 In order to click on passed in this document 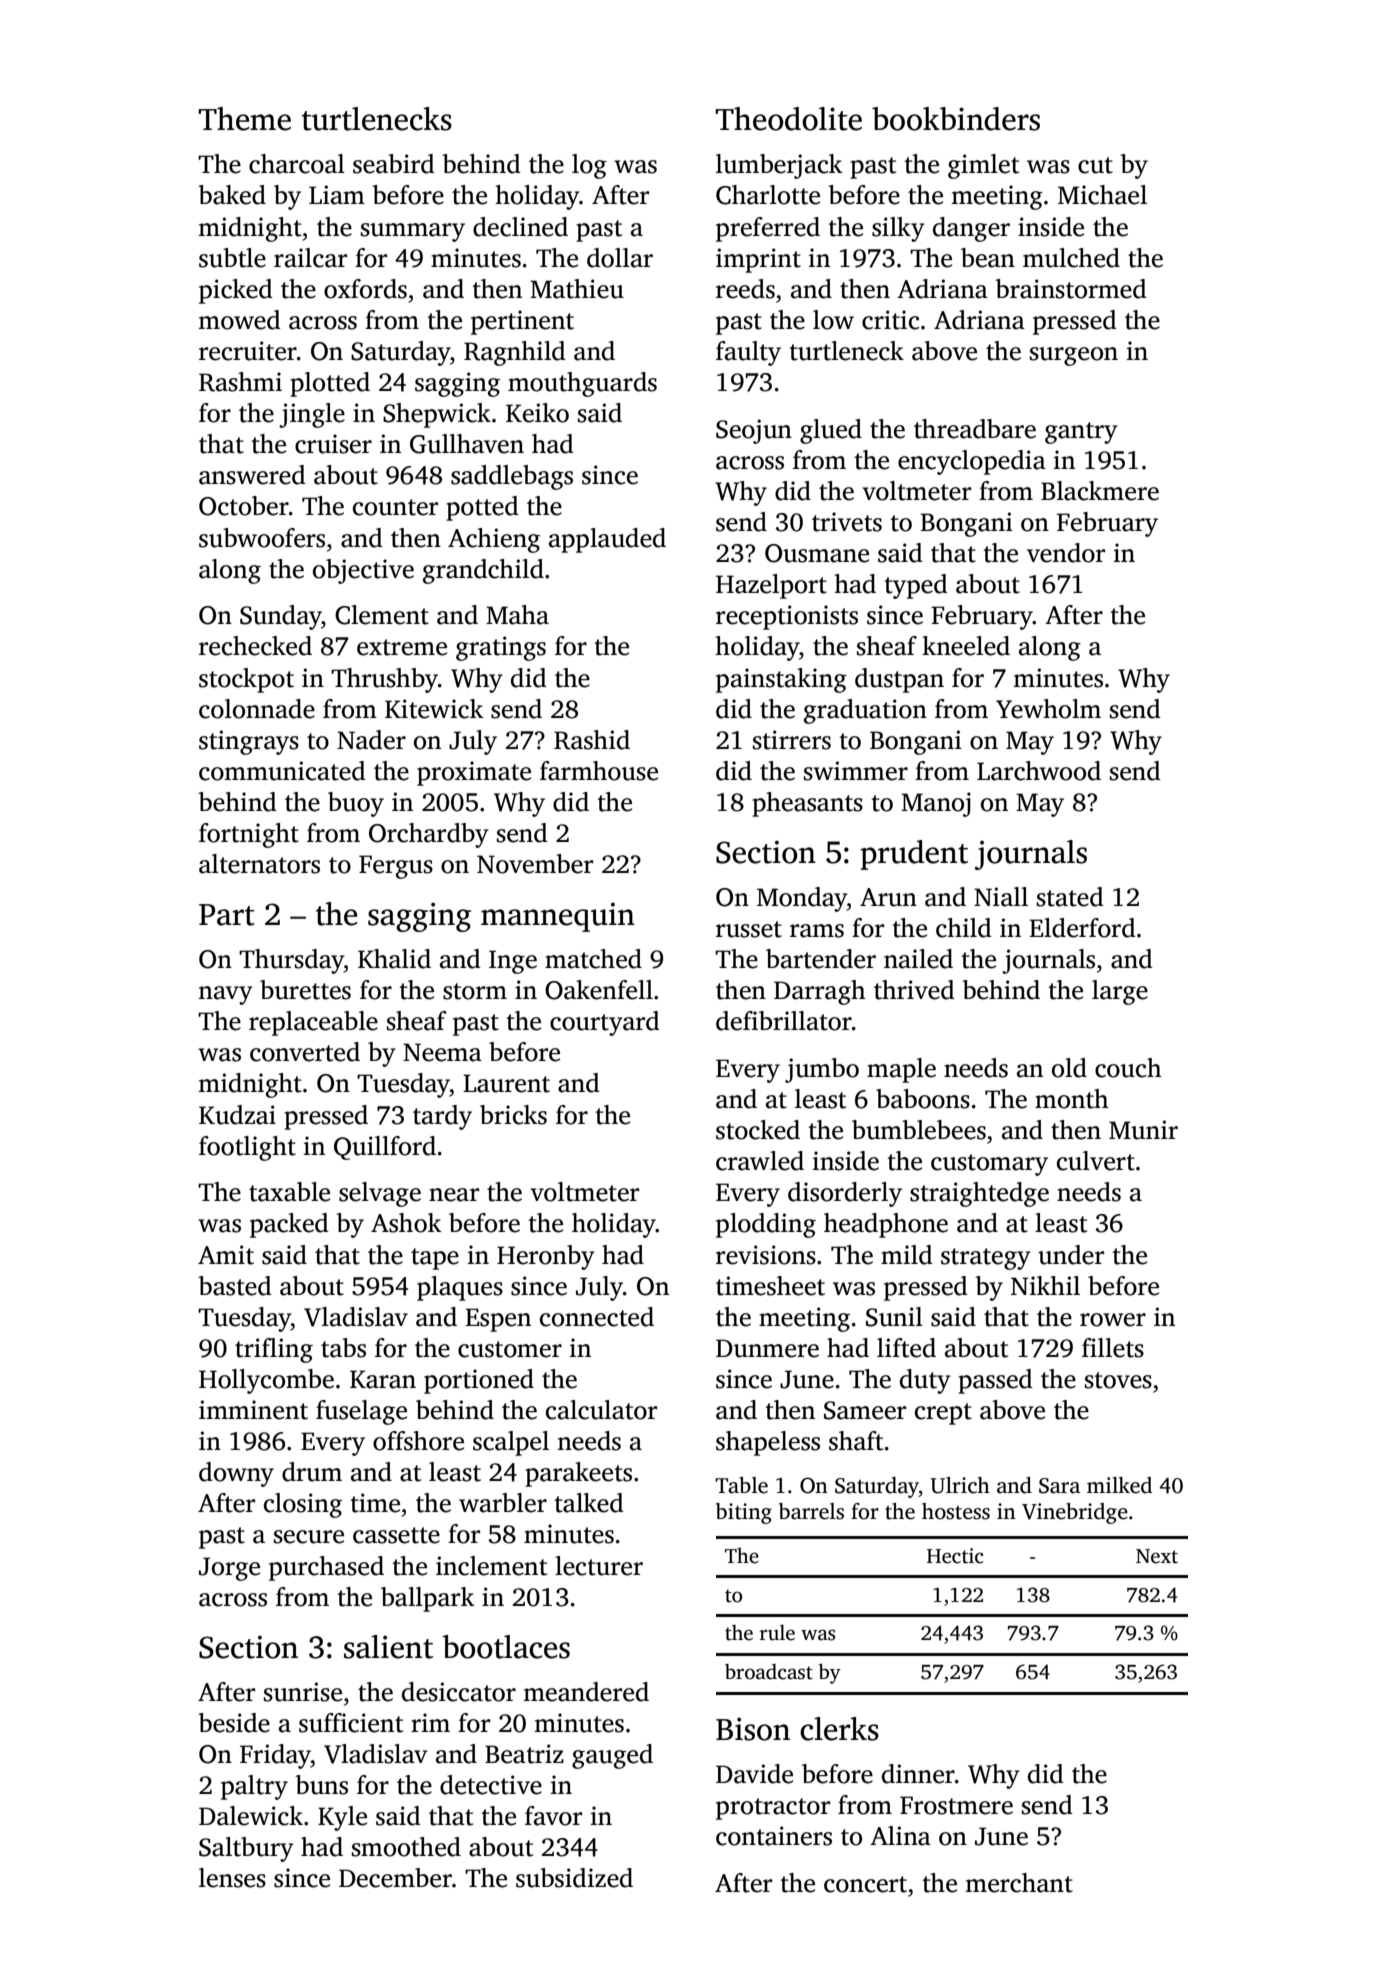, I will do `click(995, 1381)`.
